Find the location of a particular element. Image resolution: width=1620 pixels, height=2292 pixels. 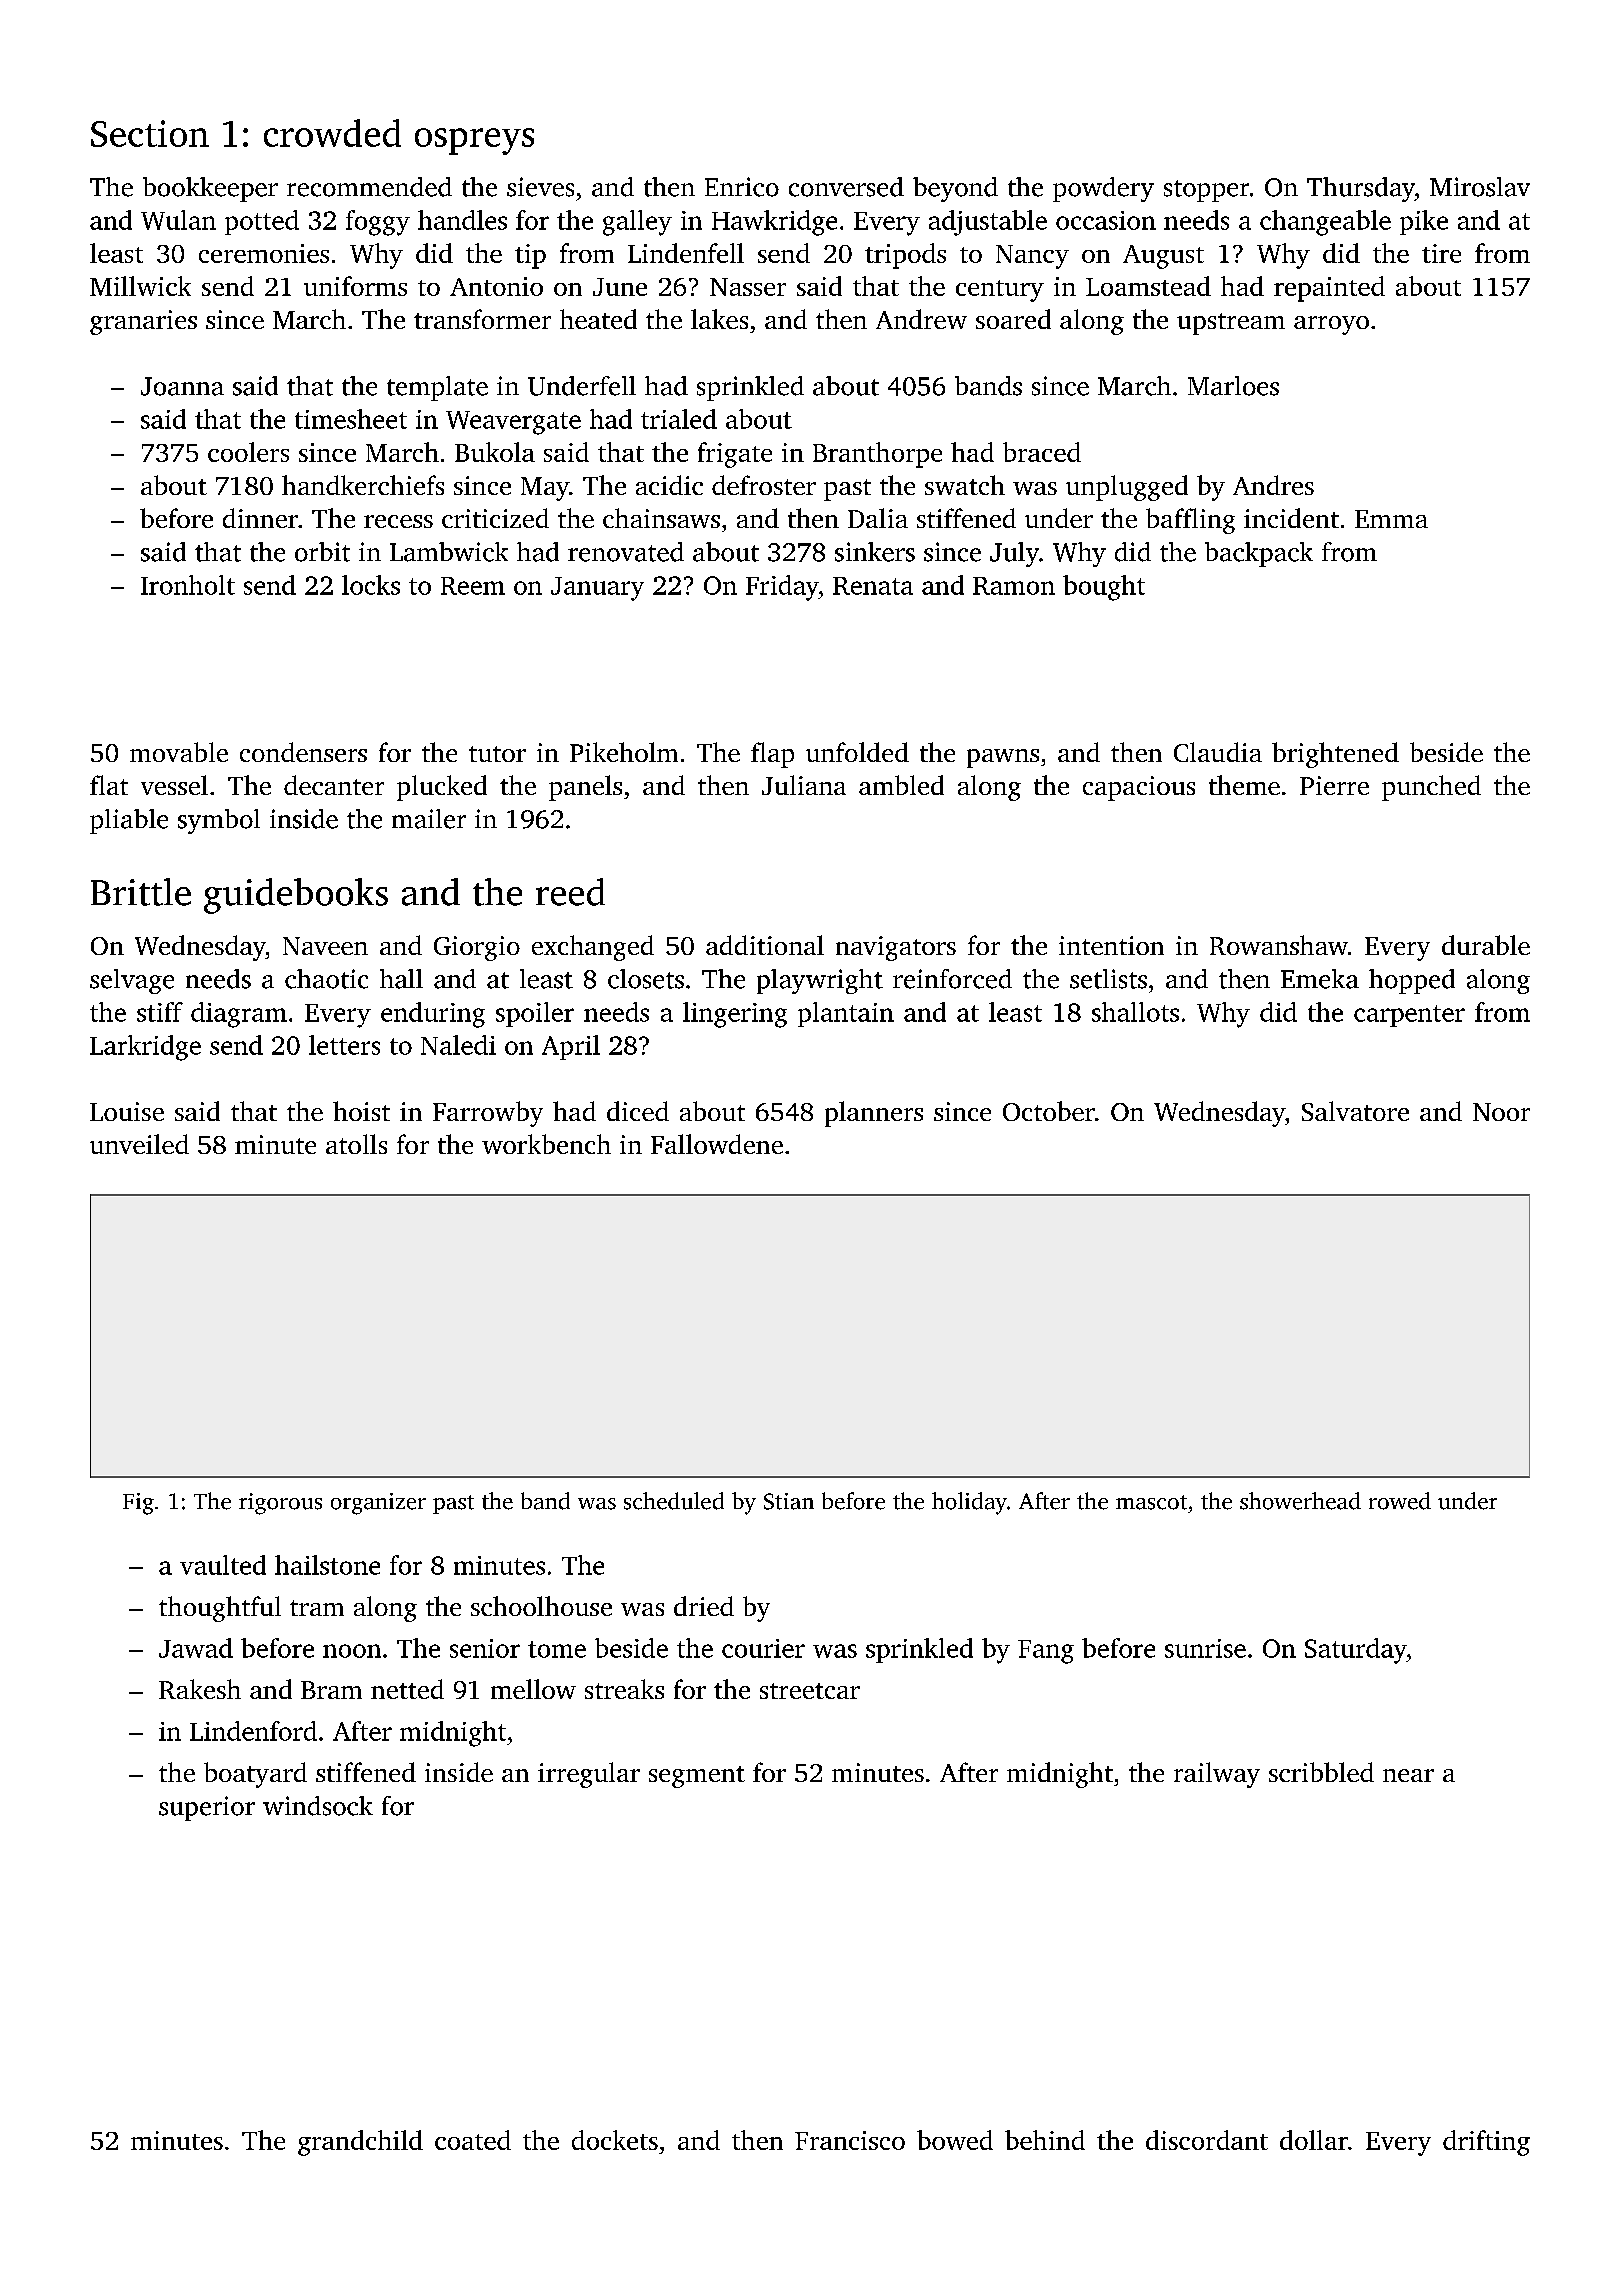

superior is located at coordinates (207, 1808).
